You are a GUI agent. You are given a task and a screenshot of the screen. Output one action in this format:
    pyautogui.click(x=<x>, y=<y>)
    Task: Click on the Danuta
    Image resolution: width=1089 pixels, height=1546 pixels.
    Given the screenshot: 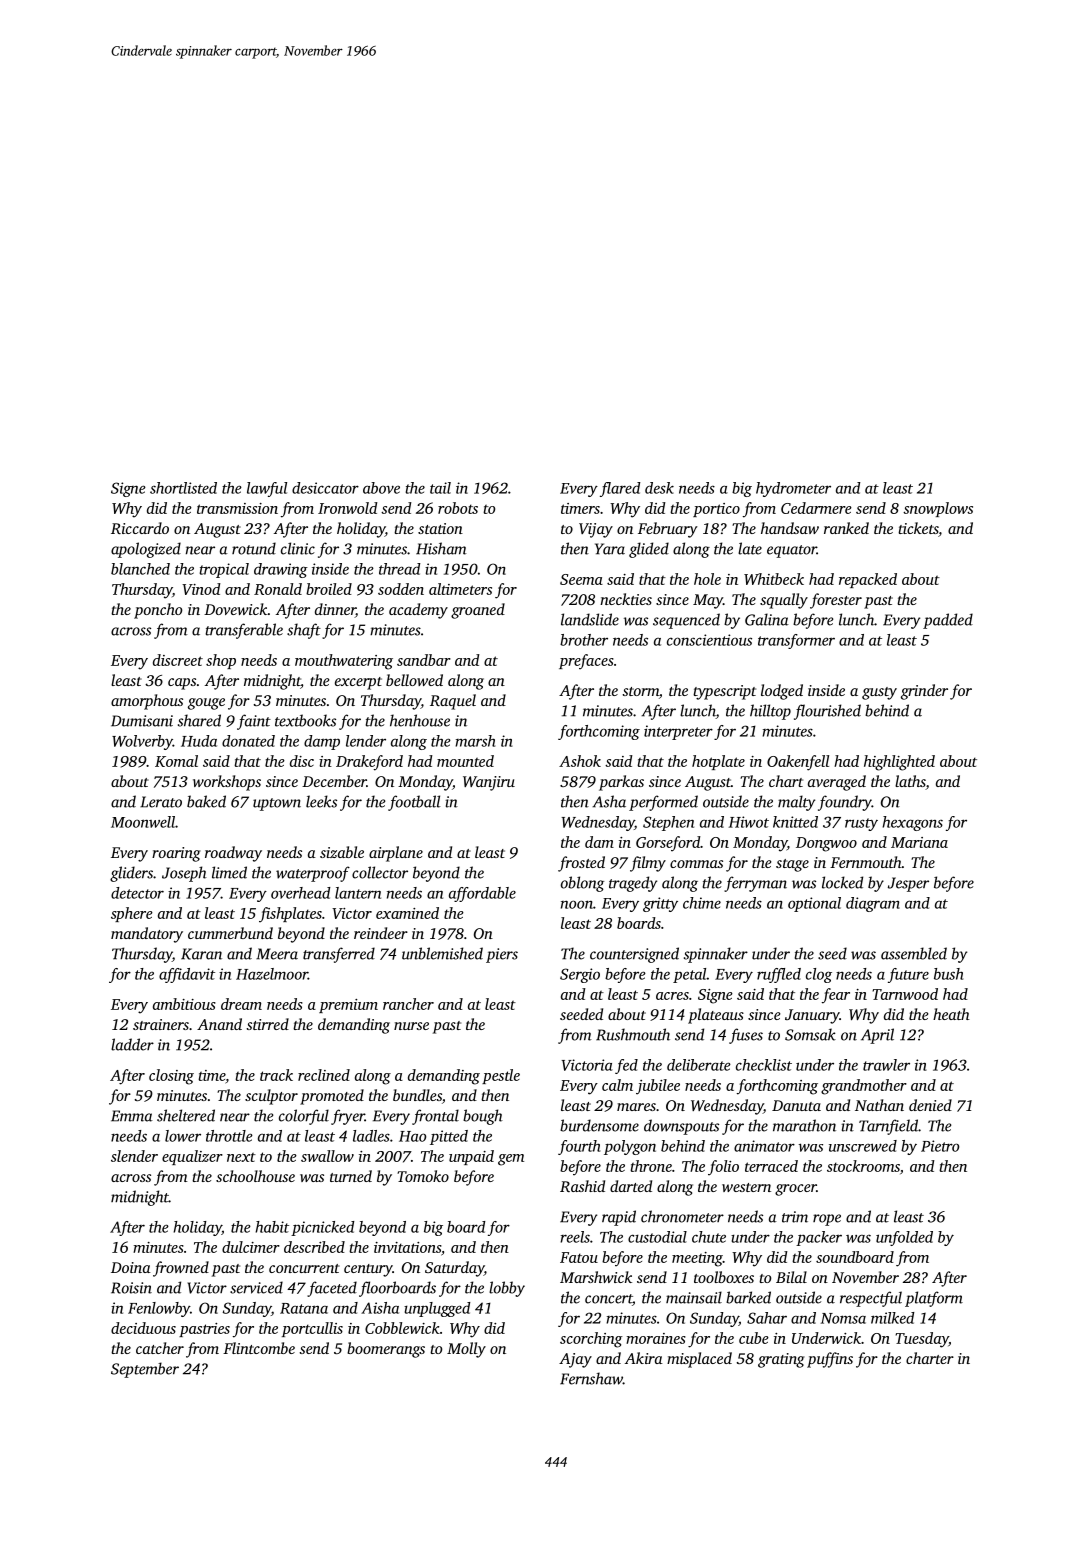 What is the action you would take?
    pyautogui.click(x=796, y=1105)
